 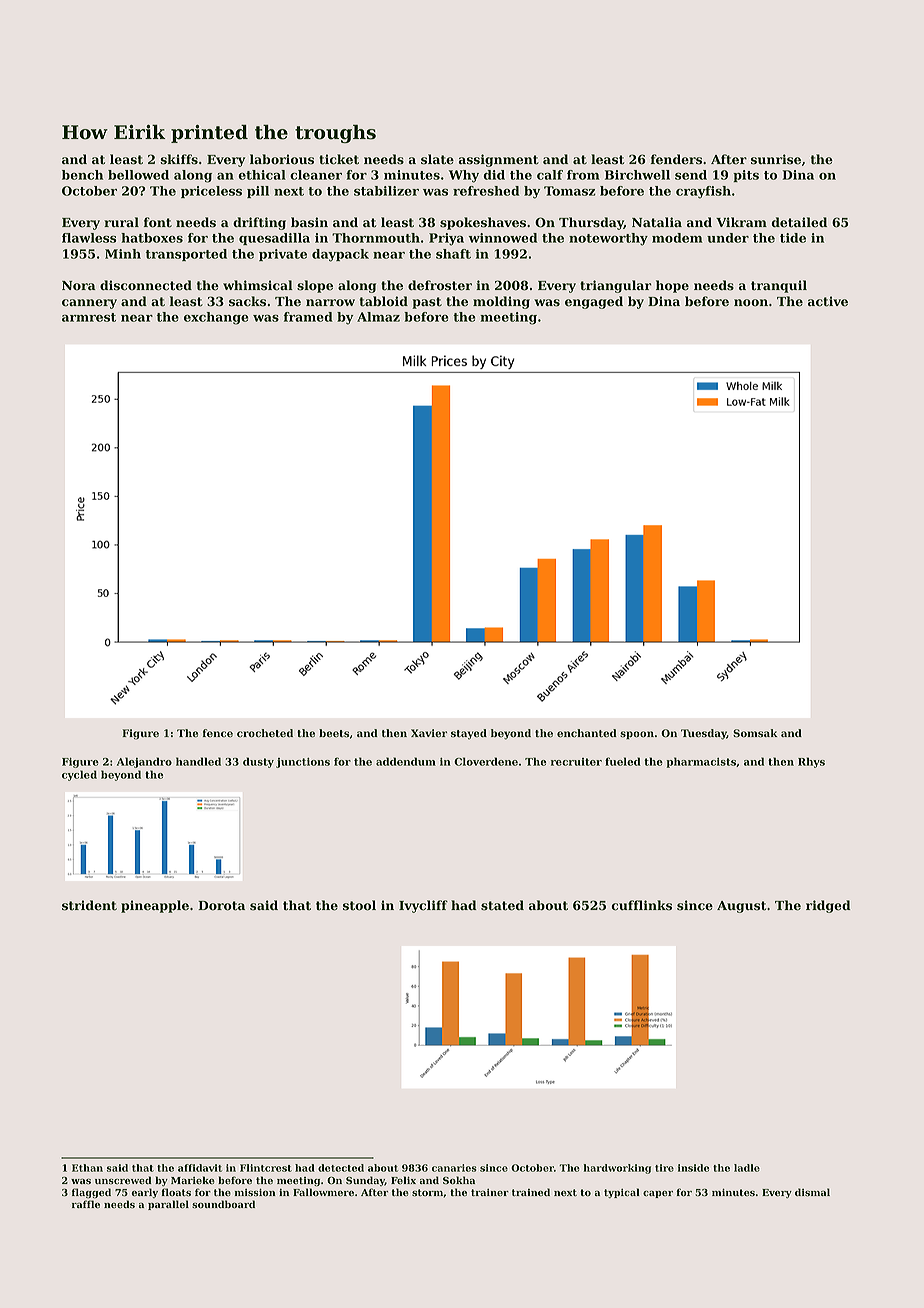 What do you see at coordinates (89, 304) in the image?
I see `cannery` at bounding box center [89, 304].
